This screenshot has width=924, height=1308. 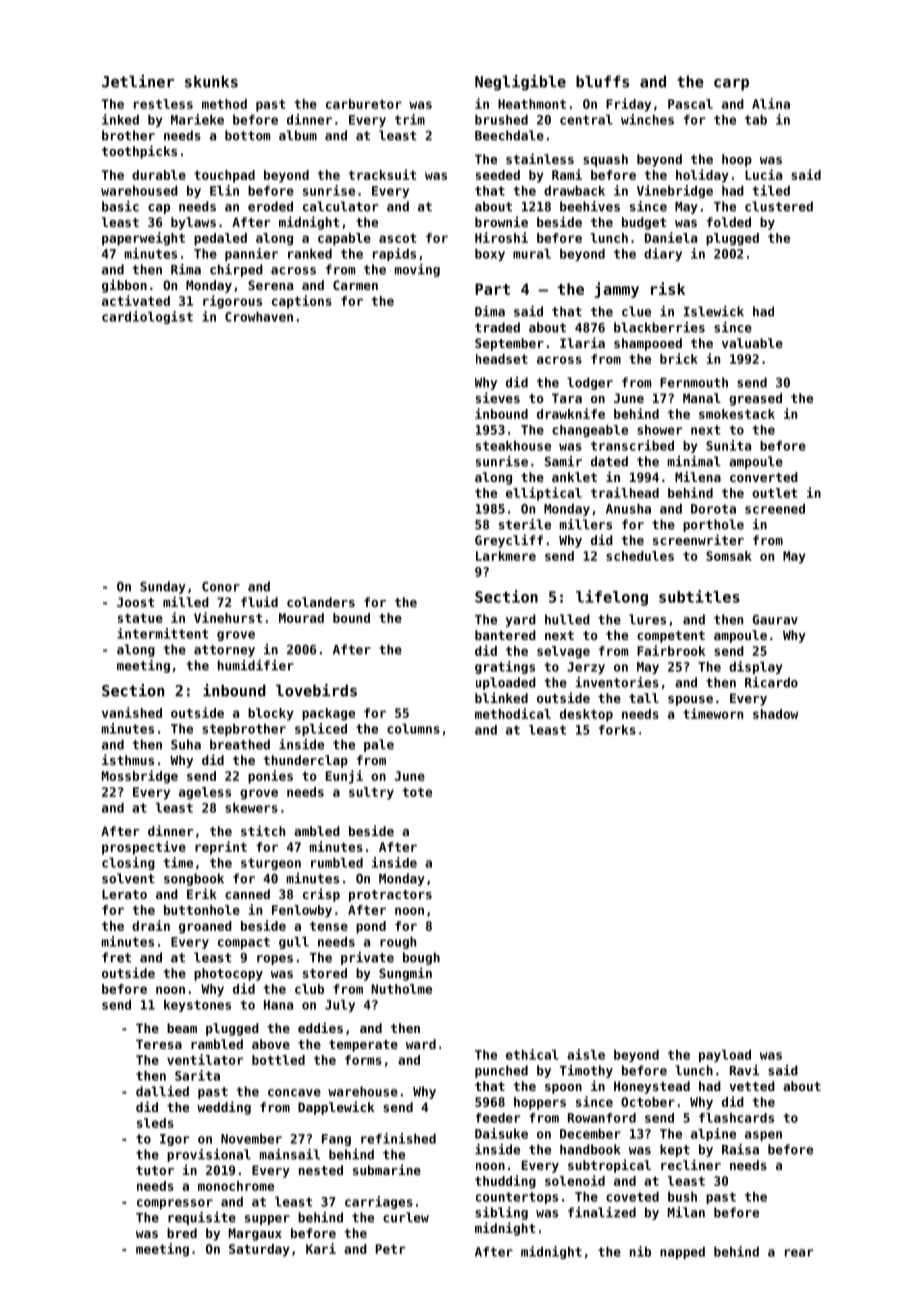 I want to click on protractors, so click(x=390, y=896).
